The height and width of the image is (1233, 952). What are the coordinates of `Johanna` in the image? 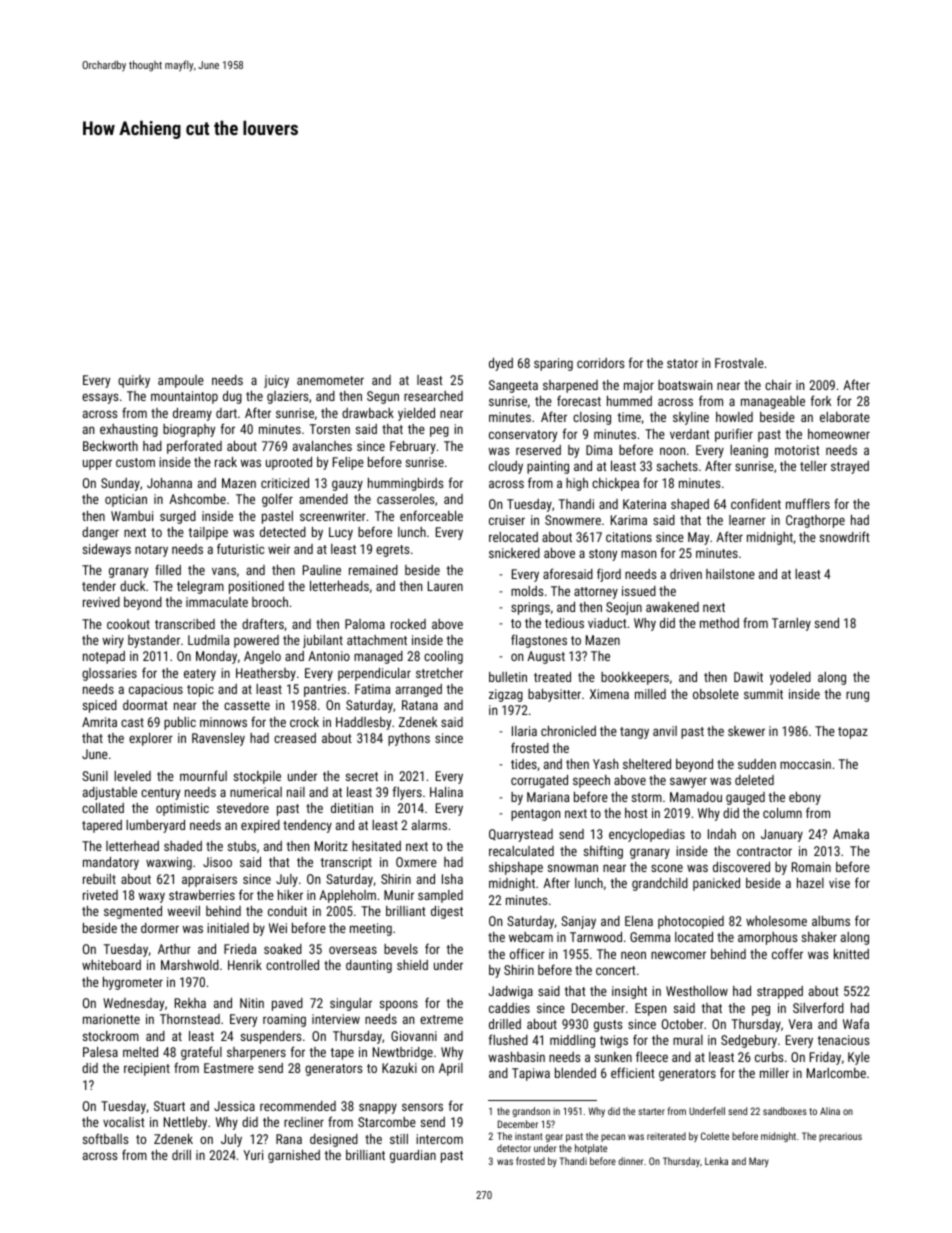 It's located at (169, 483).
